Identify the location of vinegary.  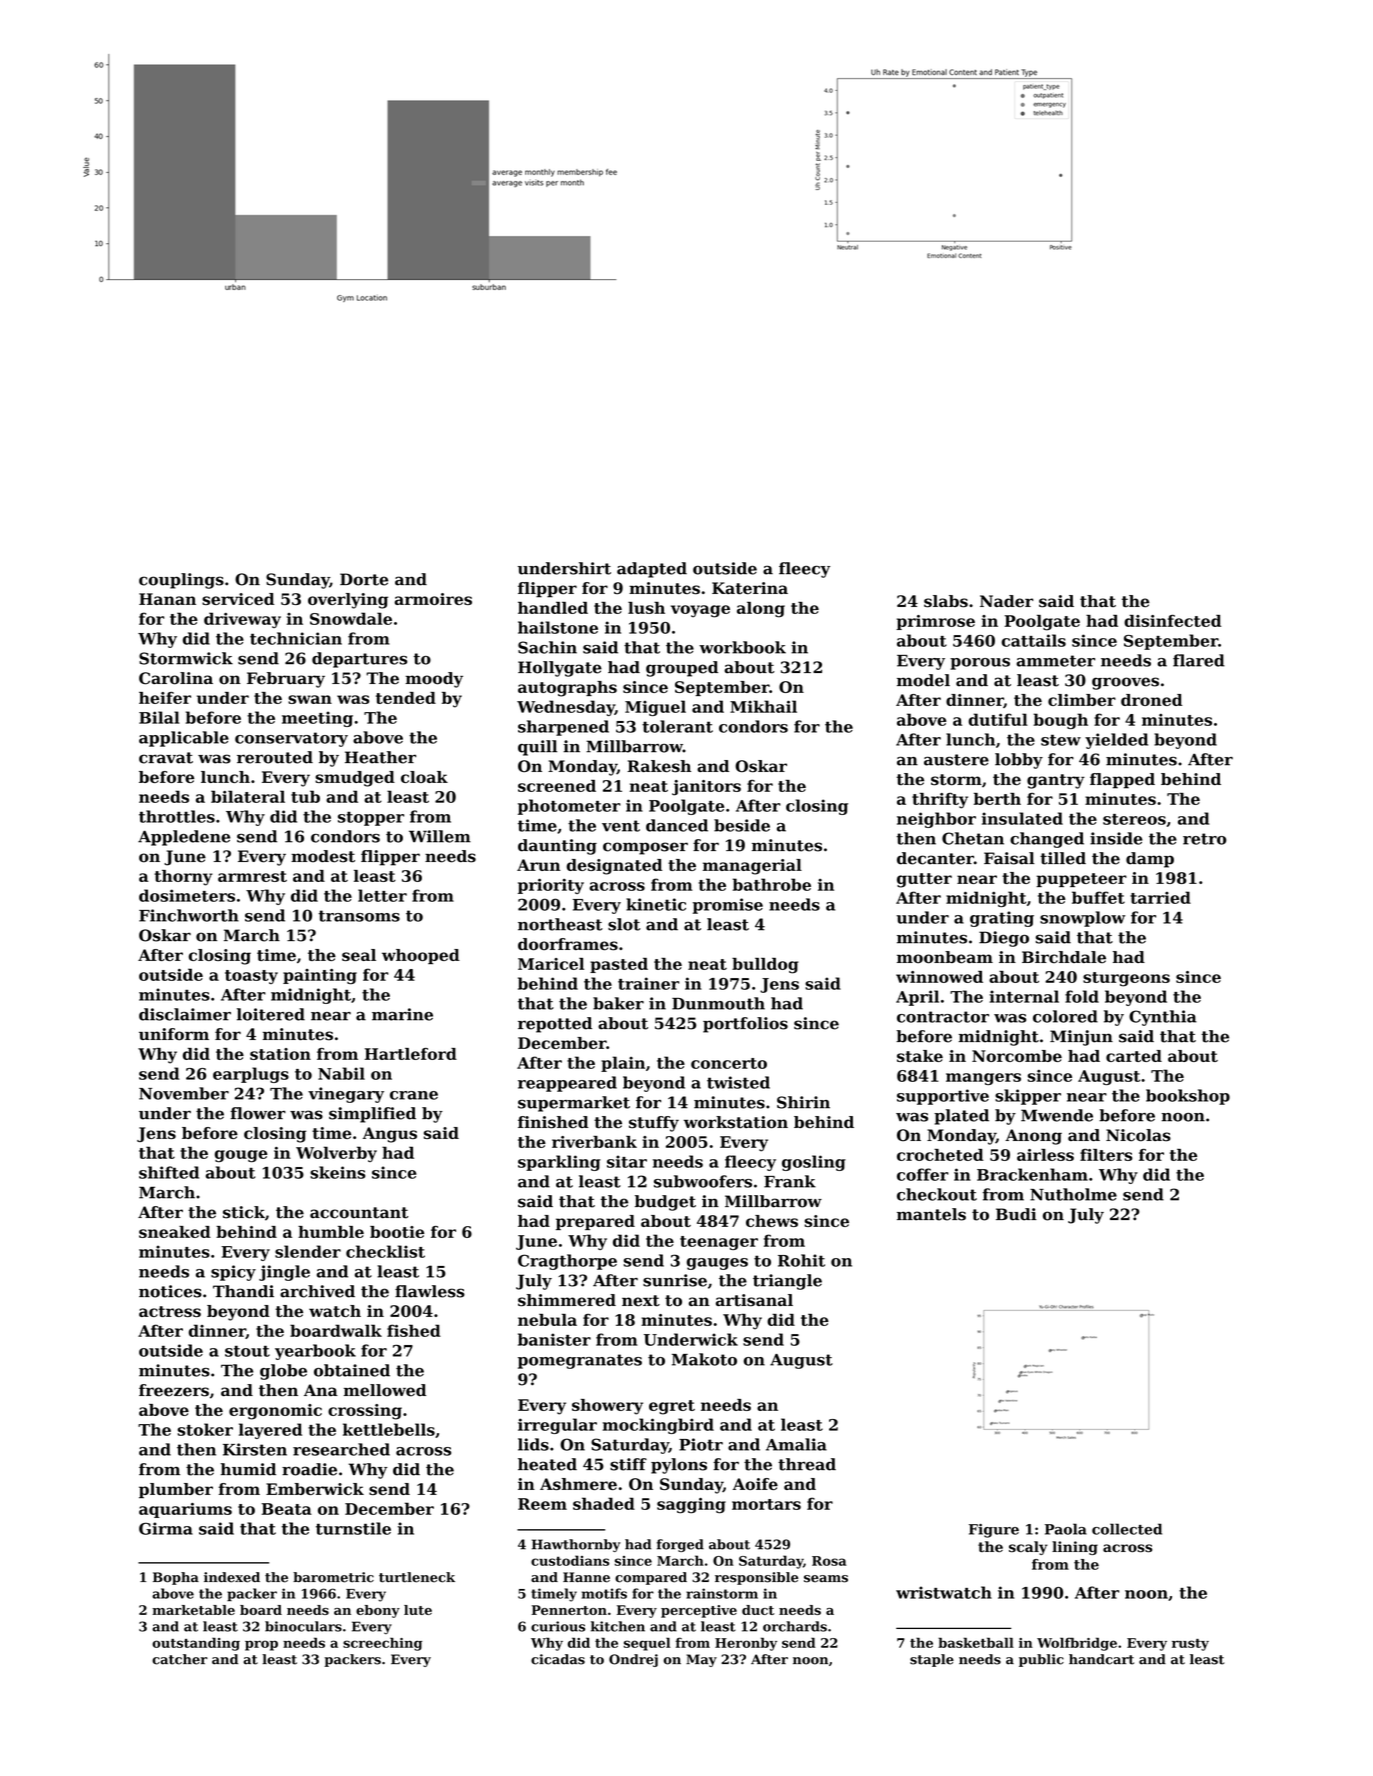
(346, 1095).
